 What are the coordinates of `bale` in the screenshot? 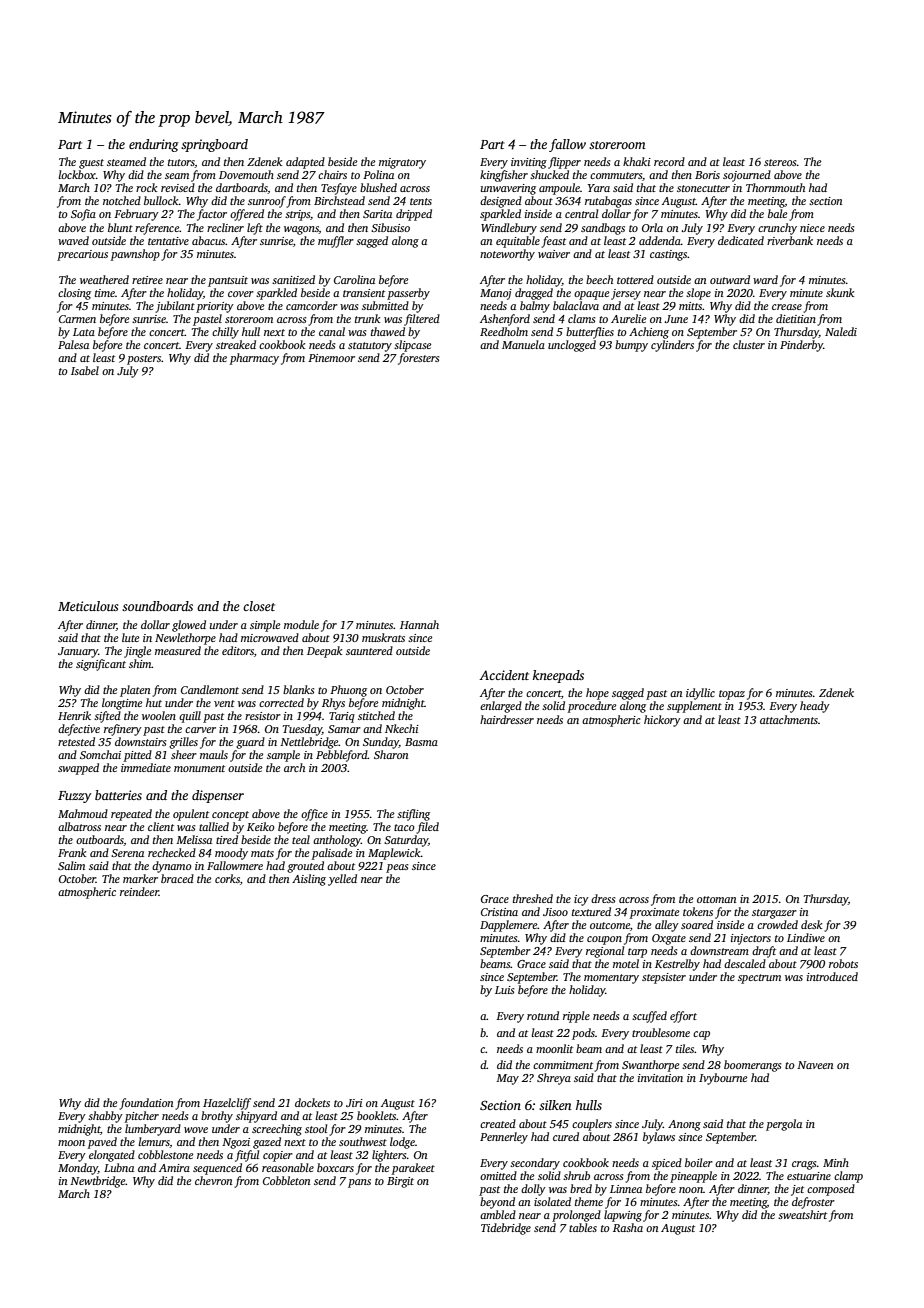 It's located at (777, 213).
